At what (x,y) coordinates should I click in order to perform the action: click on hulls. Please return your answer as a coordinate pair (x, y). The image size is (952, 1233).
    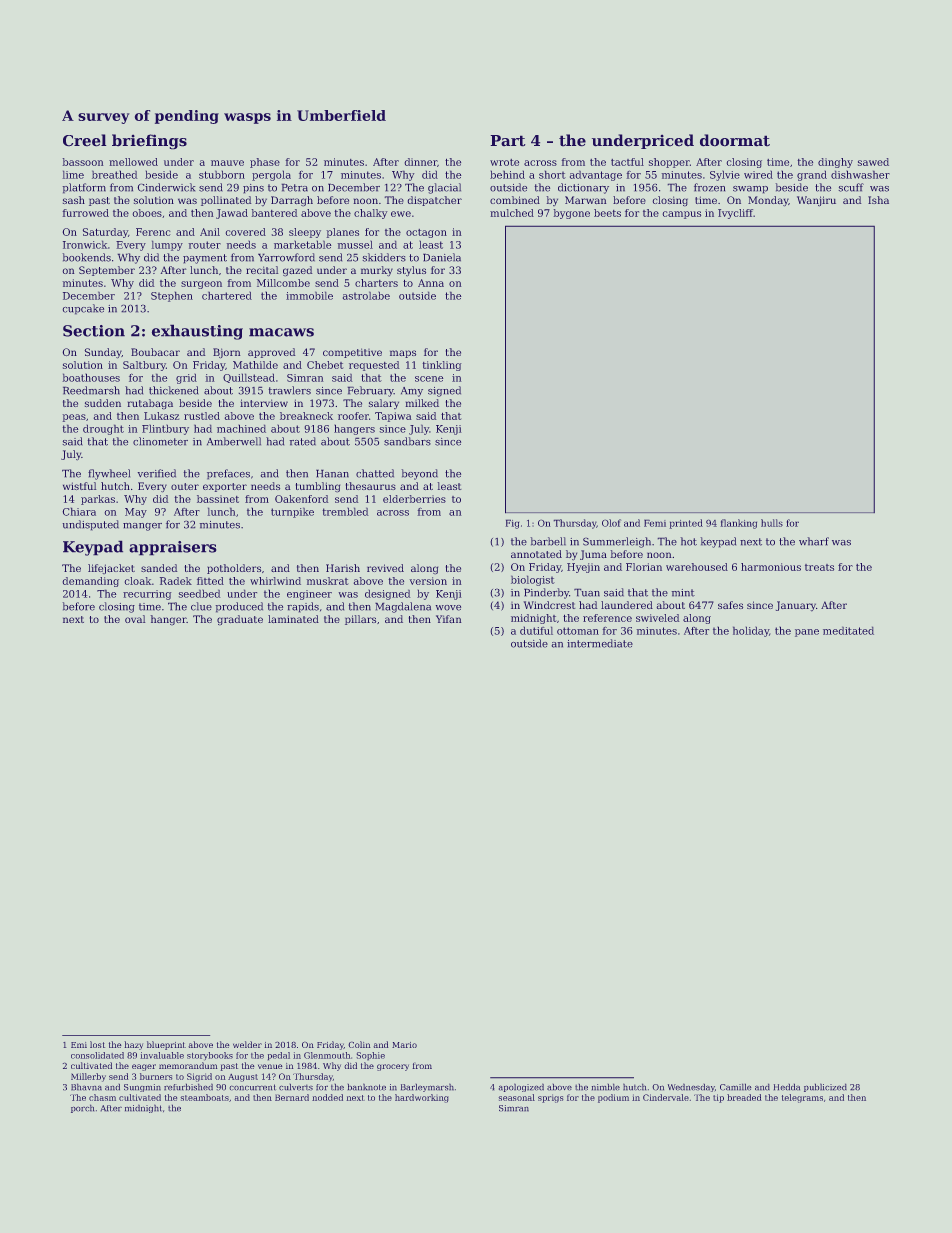
    Looking at the image, I should click on (772, 523).
